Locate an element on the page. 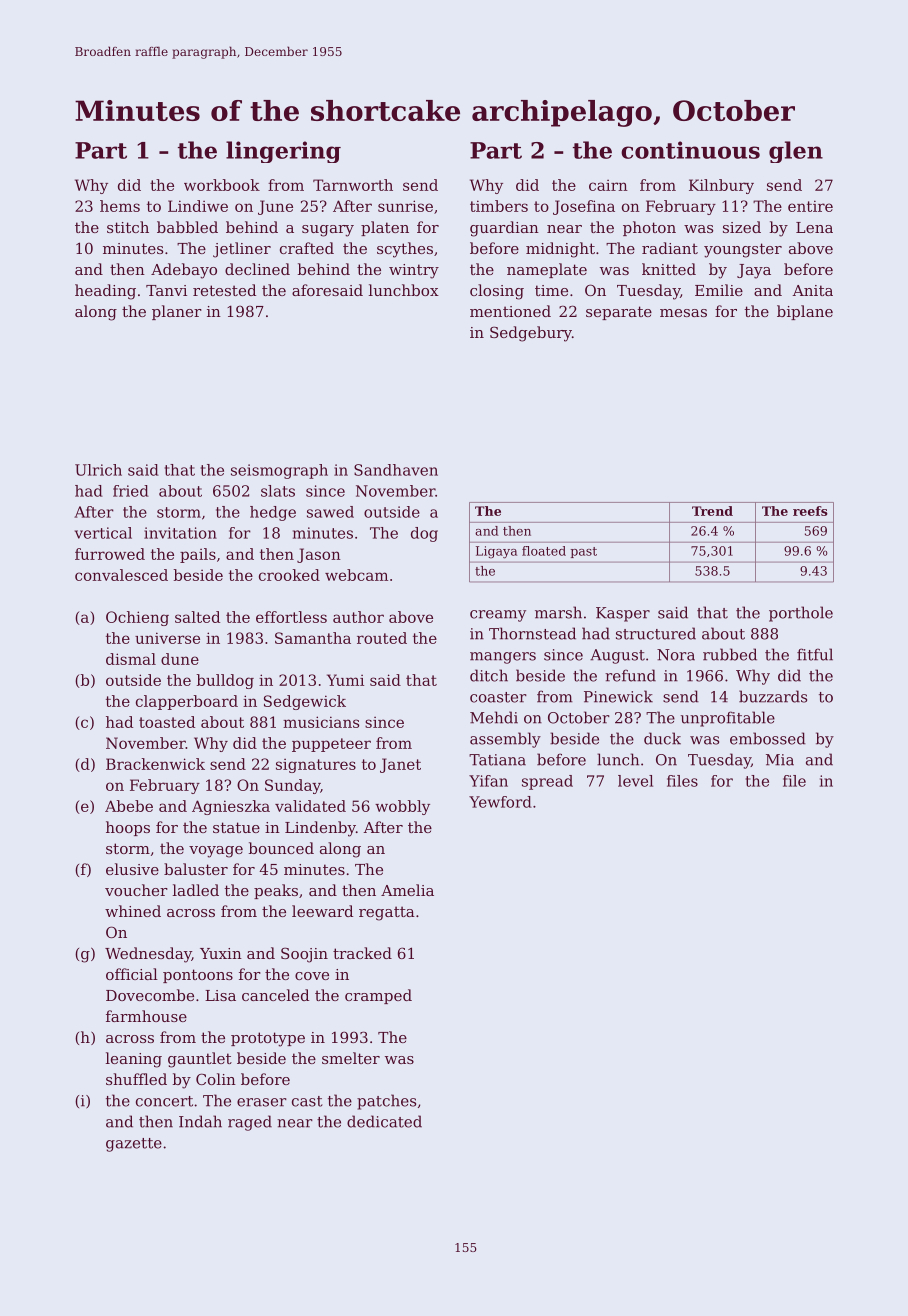 The width and height of the document is (908, 1316). Yewford is located at coordinates (500, 802).
